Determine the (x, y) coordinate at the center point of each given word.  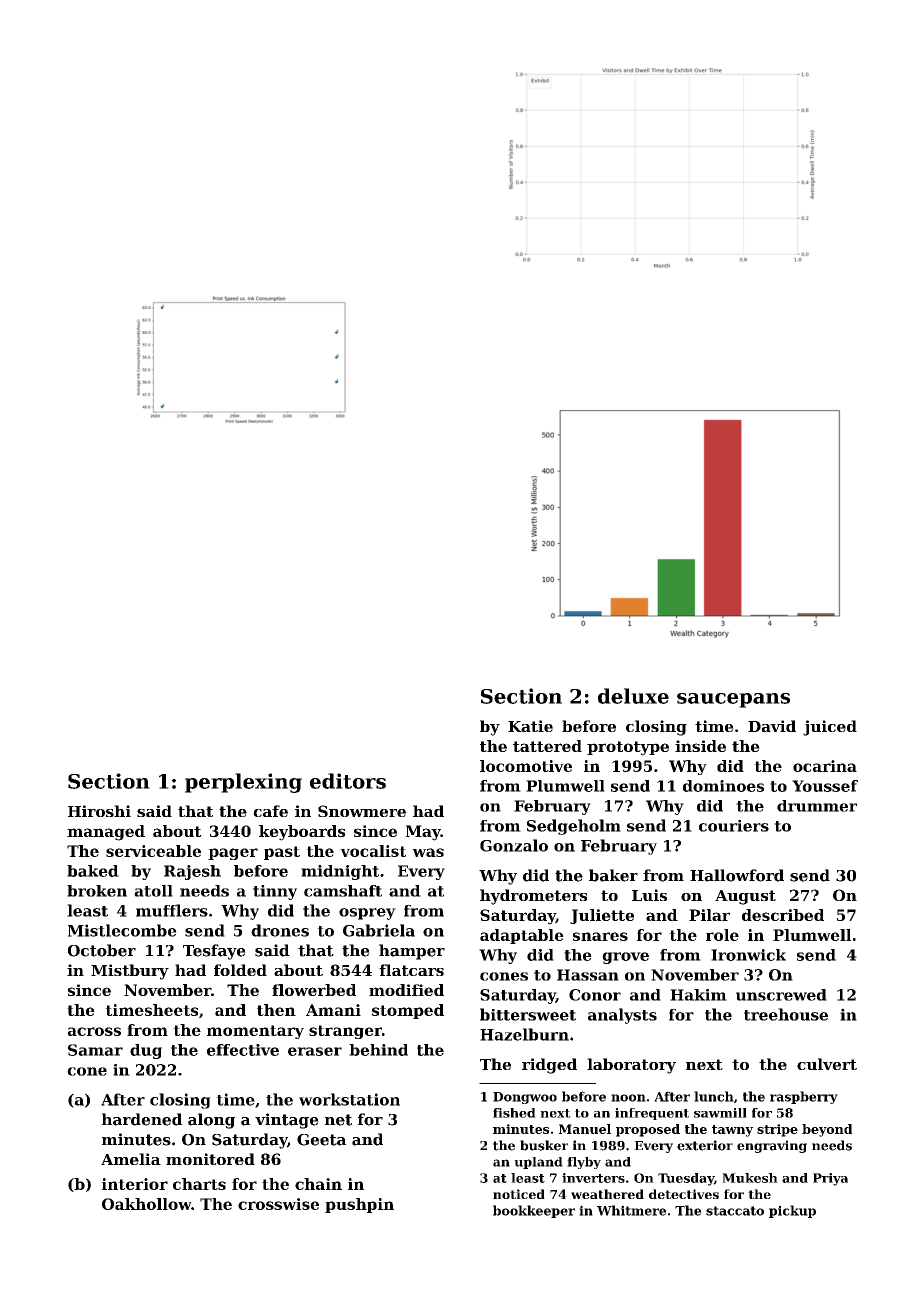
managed (106, 833)
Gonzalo (514, 845)
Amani (333, 1010)
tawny (732, 1131)
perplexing (243, 783)
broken (97, 891)
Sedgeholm (574, 827)
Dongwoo (525, 1098)
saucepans (733, 700)
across (94, 1031)
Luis (649, 895)
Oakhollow (146, 1204)
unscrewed (781, 995)
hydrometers (533, 897)
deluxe (633, 696)
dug (146, 1051)
